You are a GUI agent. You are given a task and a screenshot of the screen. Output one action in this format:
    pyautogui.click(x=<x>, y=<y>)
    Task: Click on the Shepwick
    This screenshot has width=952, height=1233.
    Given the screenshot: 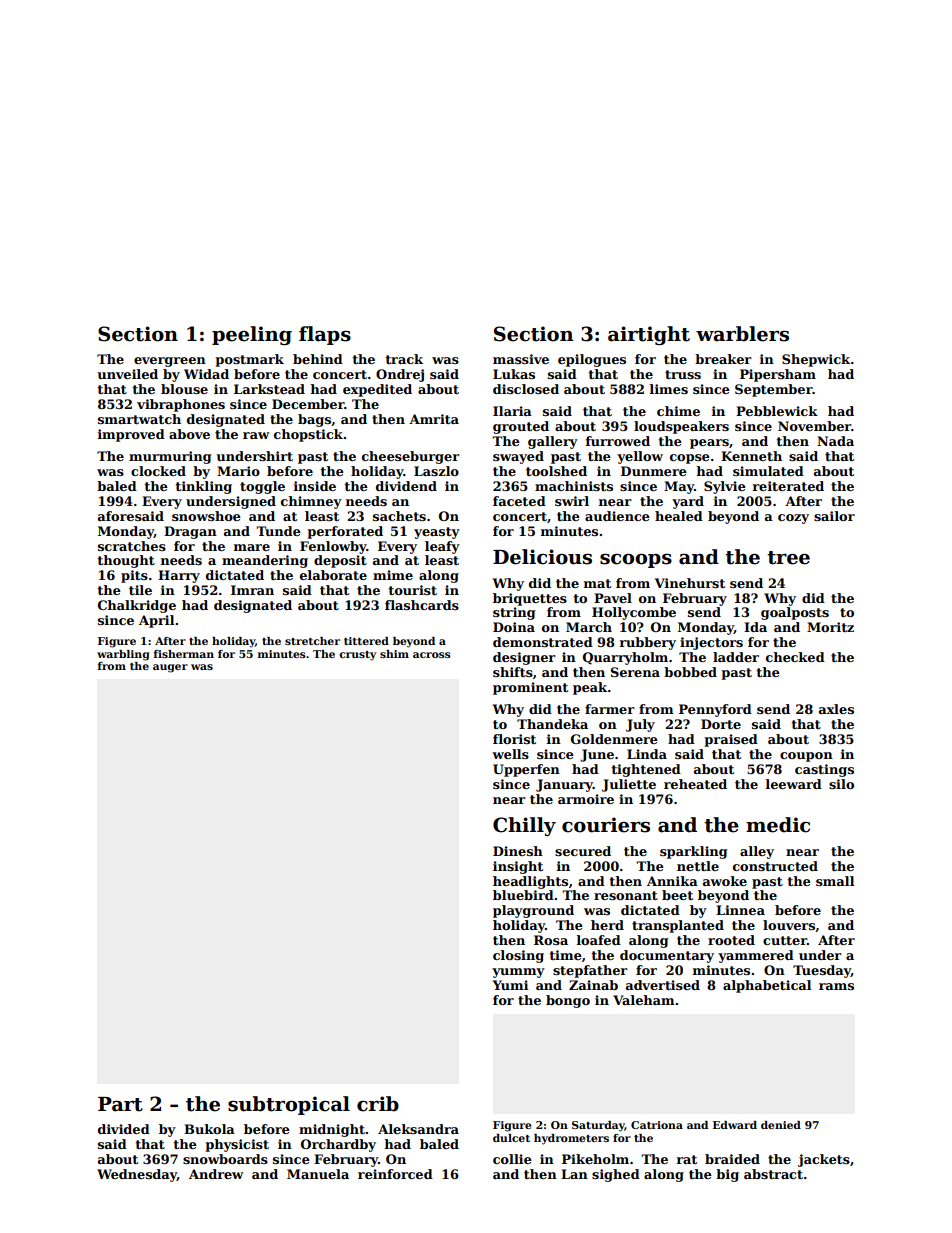 What is the action you would take?
    pyautogui.click(x=816, y=360)
